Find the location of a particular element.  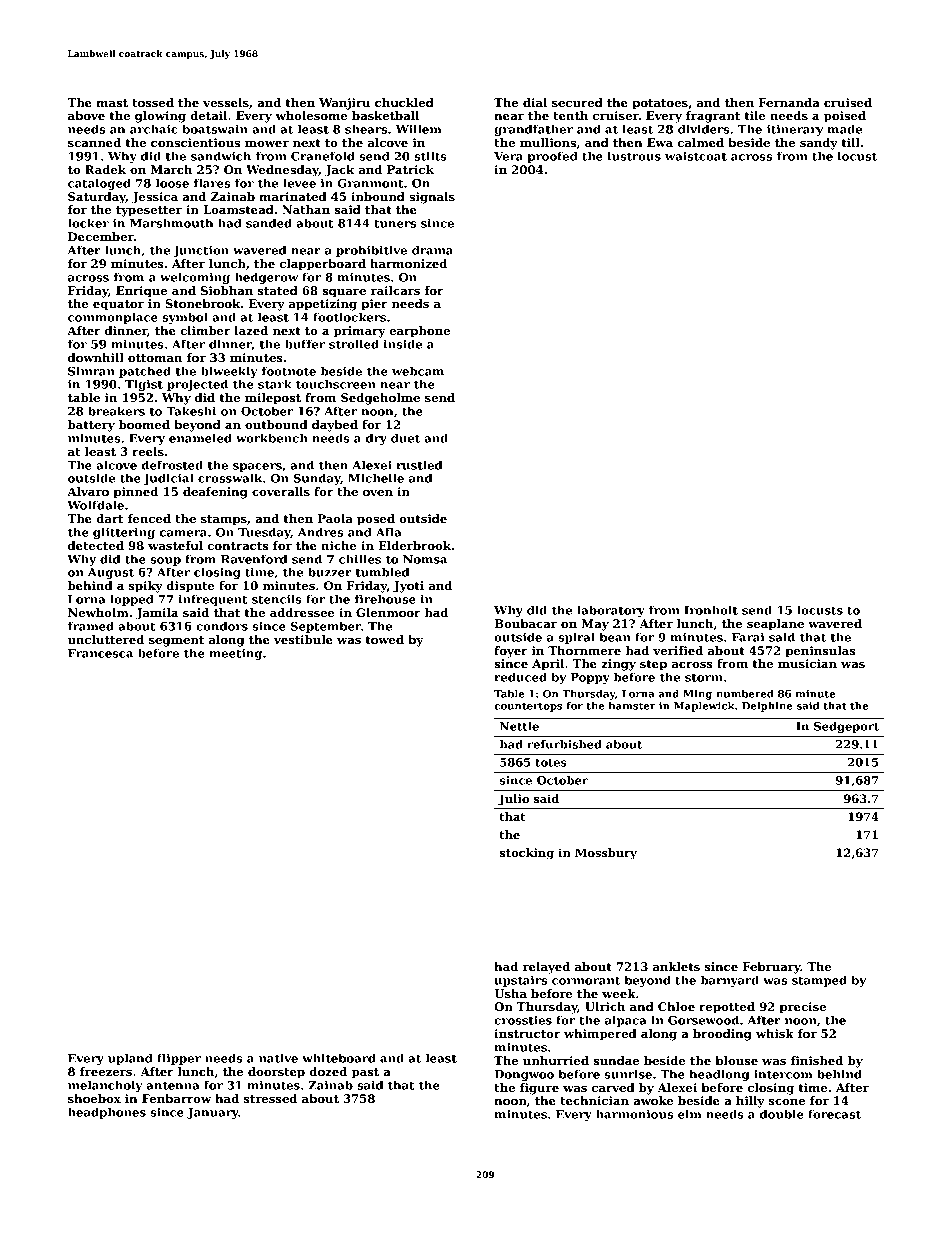

Ironholt is located at coordinates (711, 610).
